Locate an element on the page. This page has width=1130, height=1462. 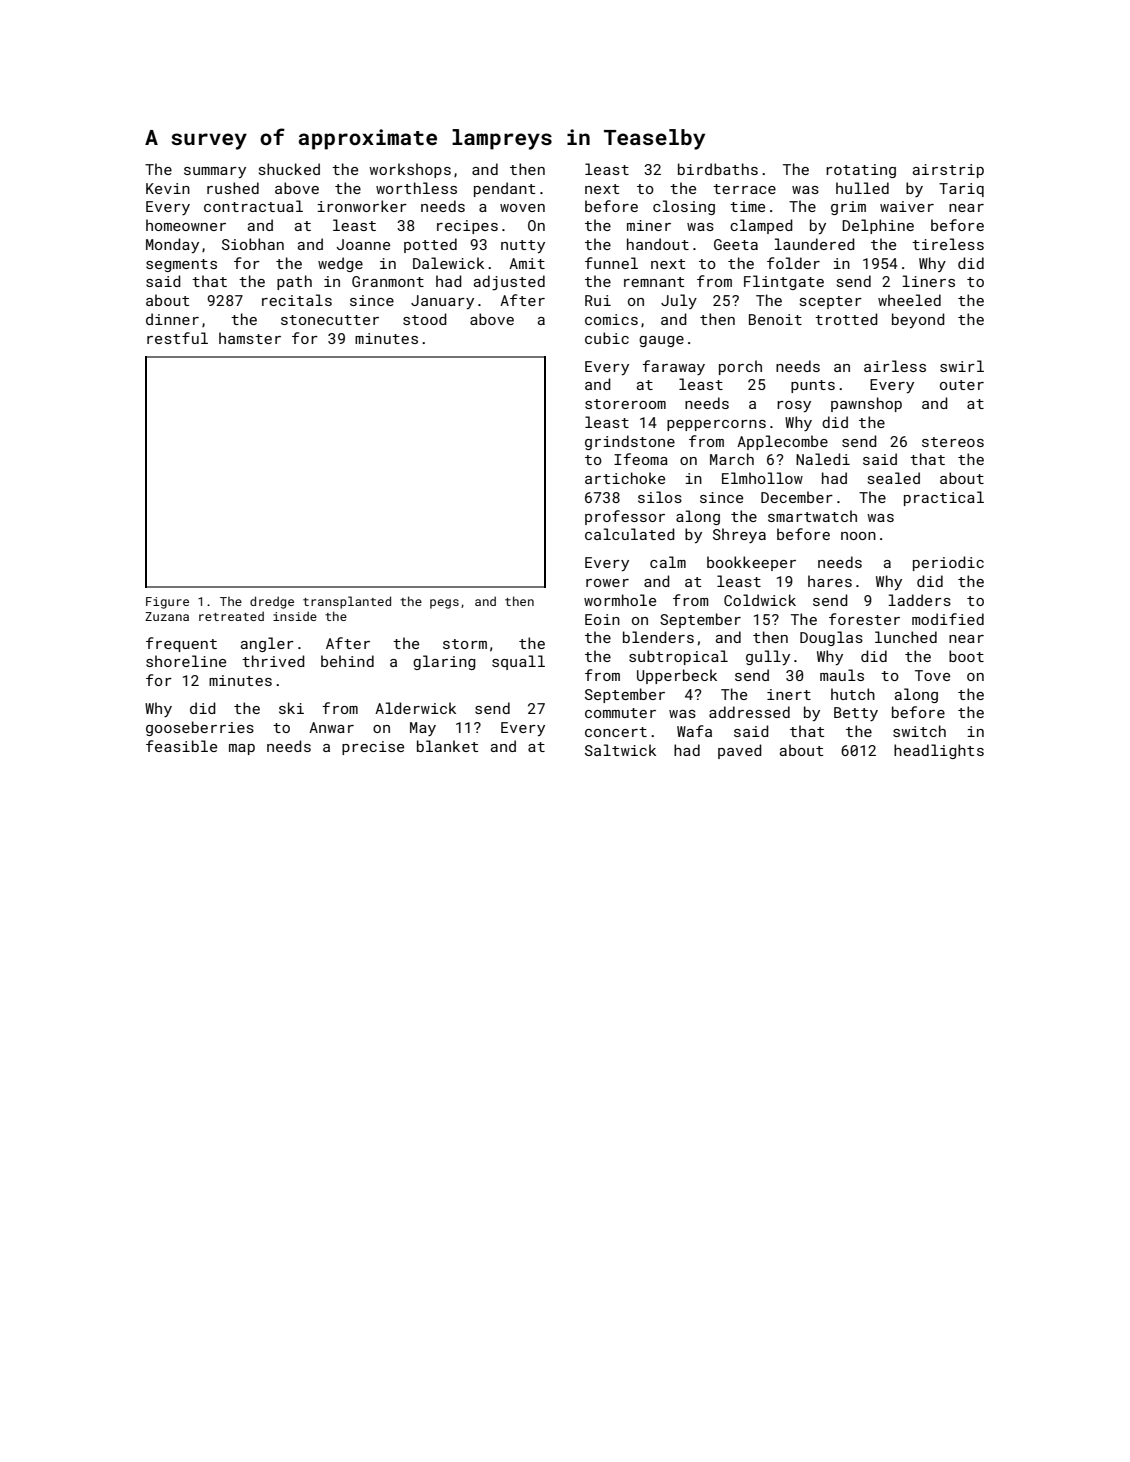
blanket is located at coordinates (447, 746).
